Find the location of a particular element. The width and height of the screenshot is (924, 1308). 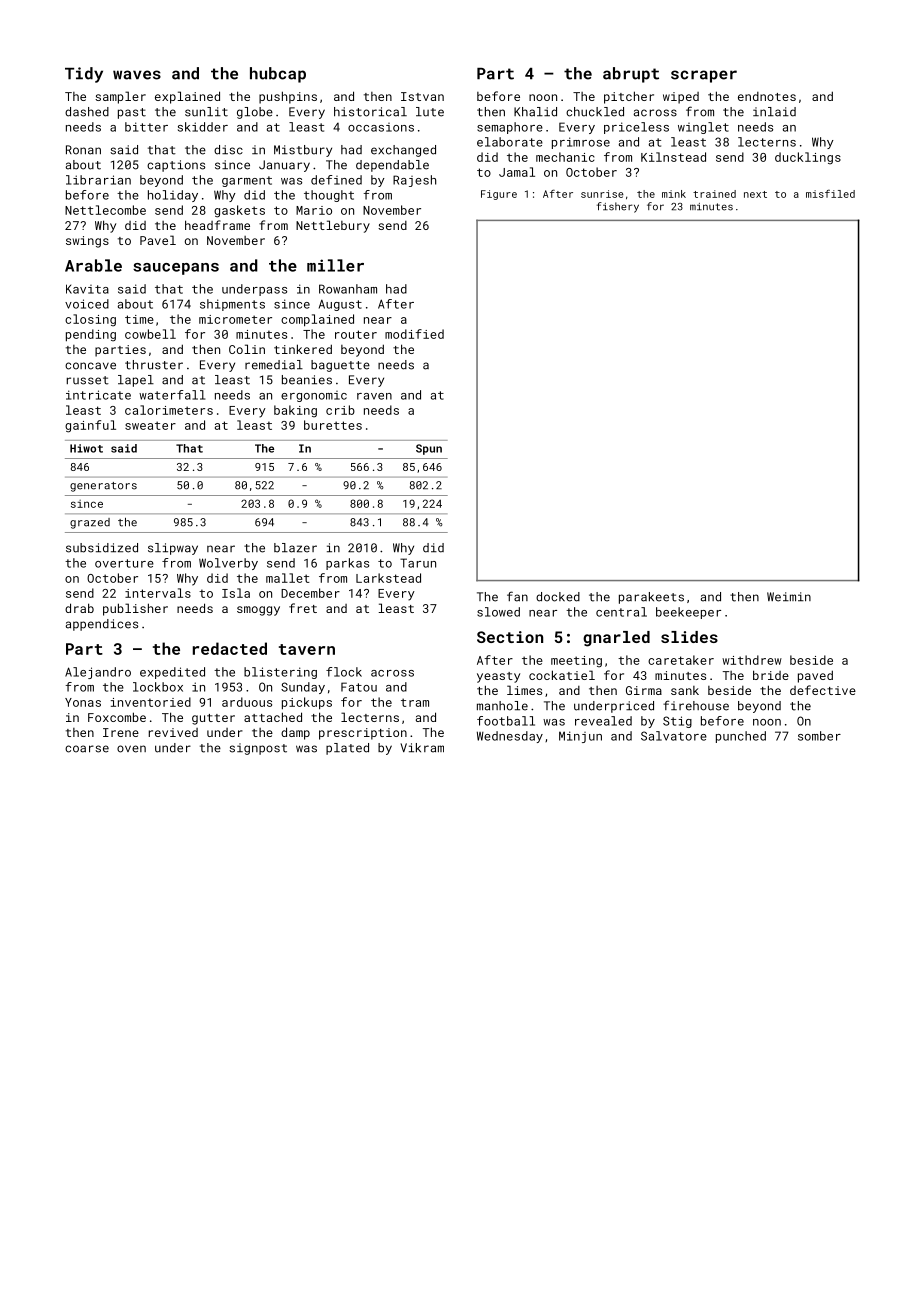

priceless is located at coordinates (636, 128).
